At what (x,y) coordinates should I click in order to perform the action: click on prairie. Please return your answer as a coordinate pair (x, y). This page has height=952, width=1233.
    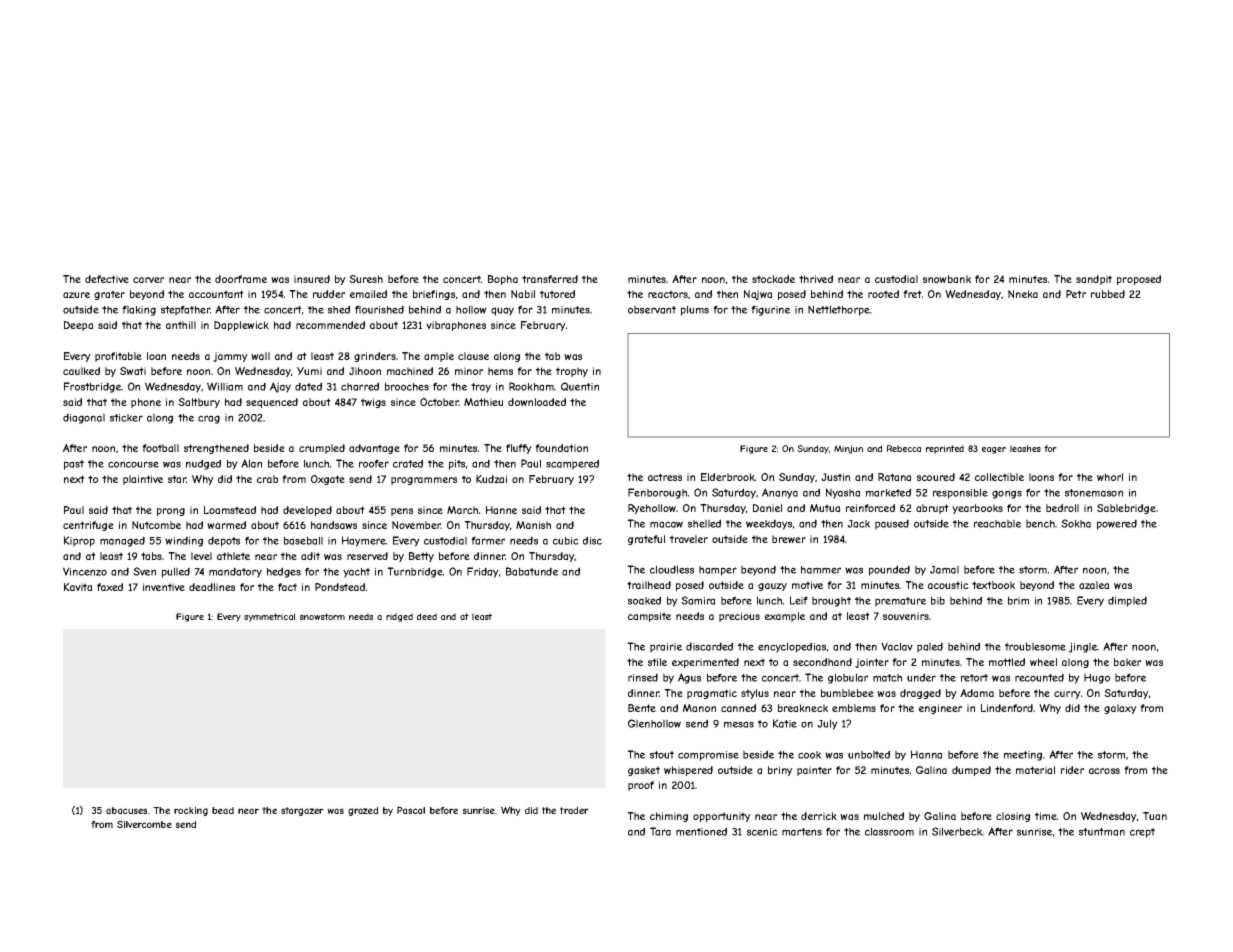
    Looking at the image, I should click on (666, 648).
